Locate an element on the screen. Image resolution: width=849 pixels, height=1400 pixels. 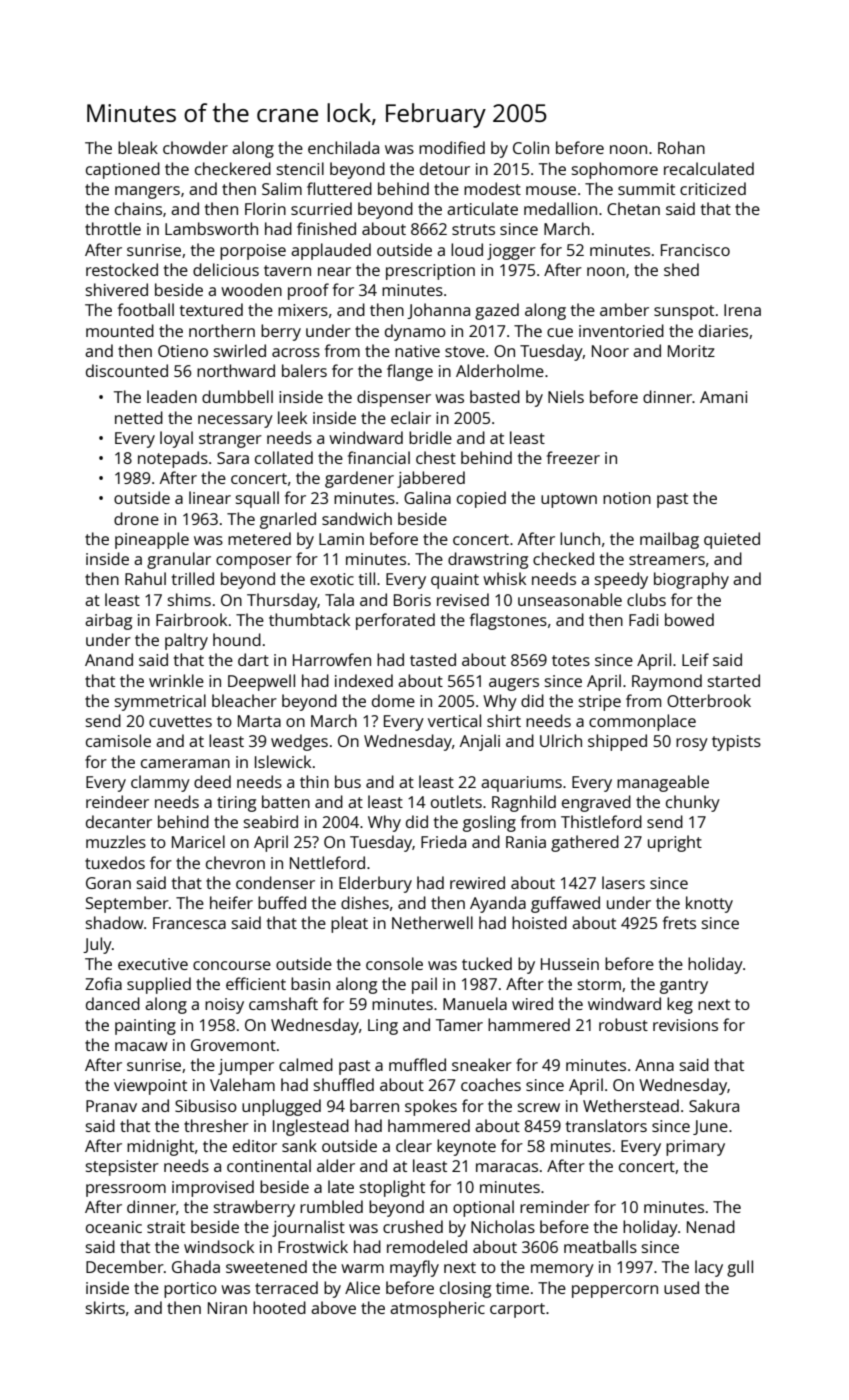
revisions is located at coordinates (685, 1025).
